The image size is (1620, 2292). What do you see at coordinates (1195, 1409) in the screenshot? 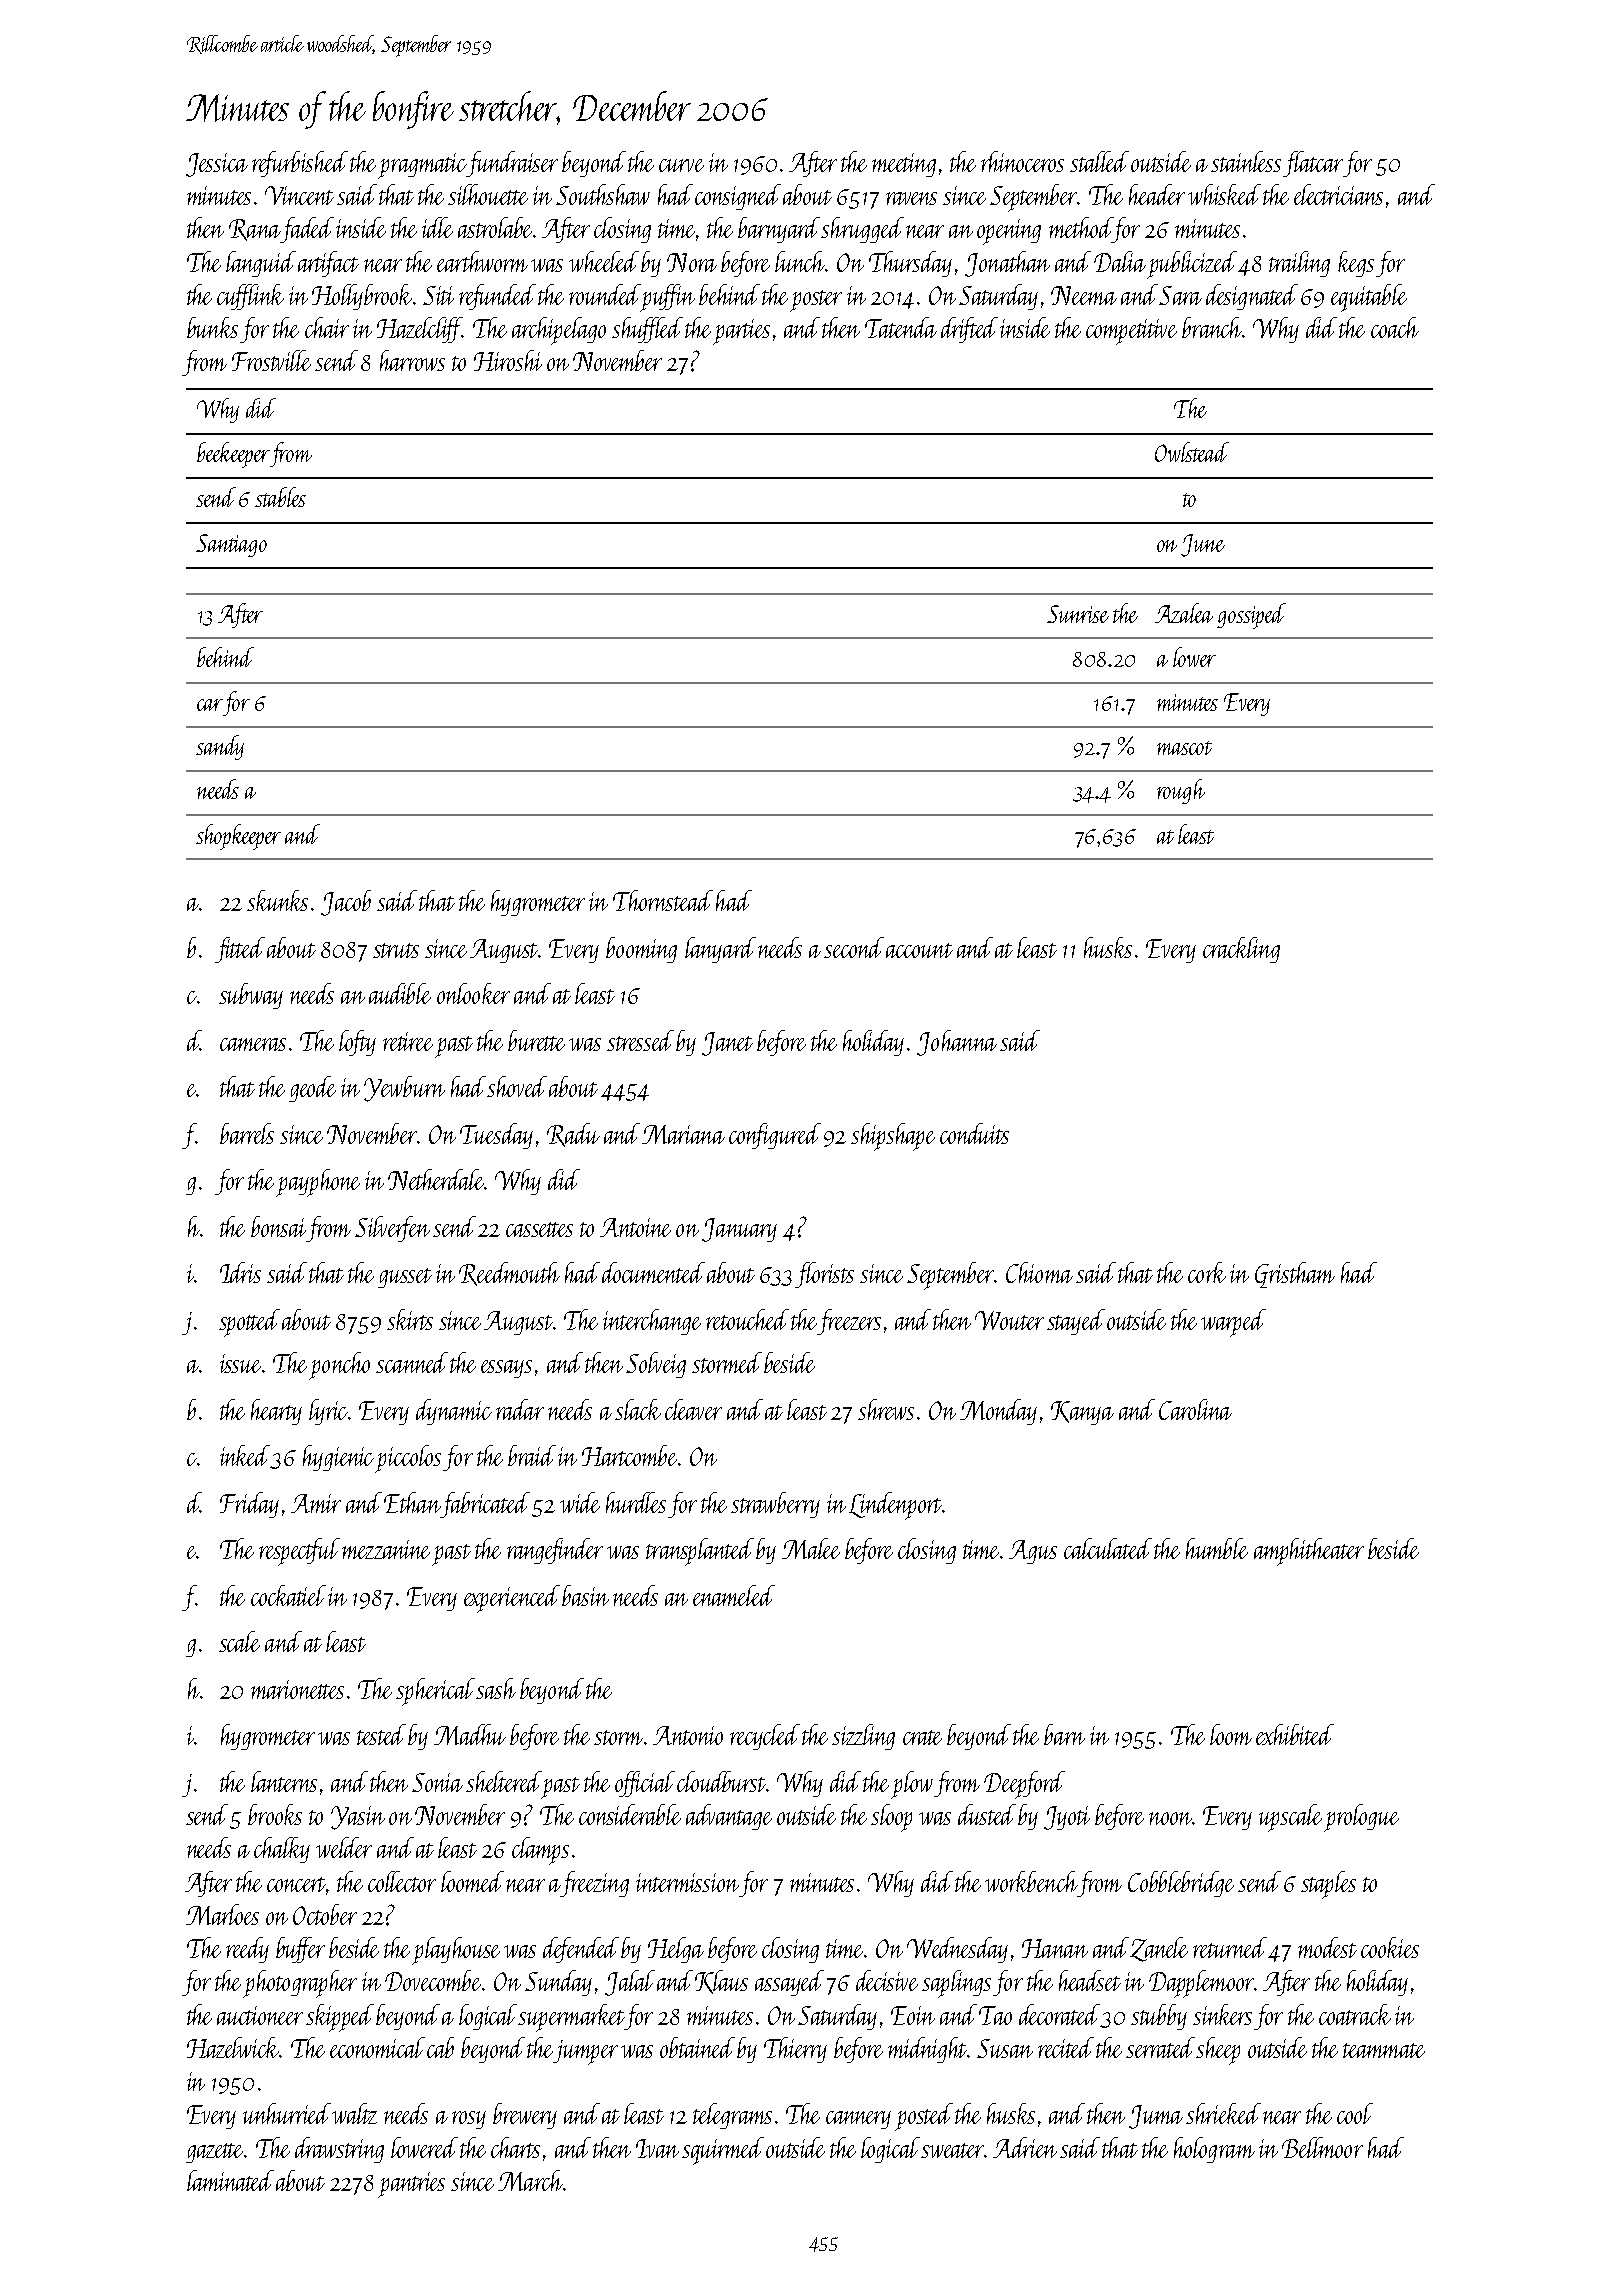
I see `Carolina` at bounding box center [1195, 1409].
